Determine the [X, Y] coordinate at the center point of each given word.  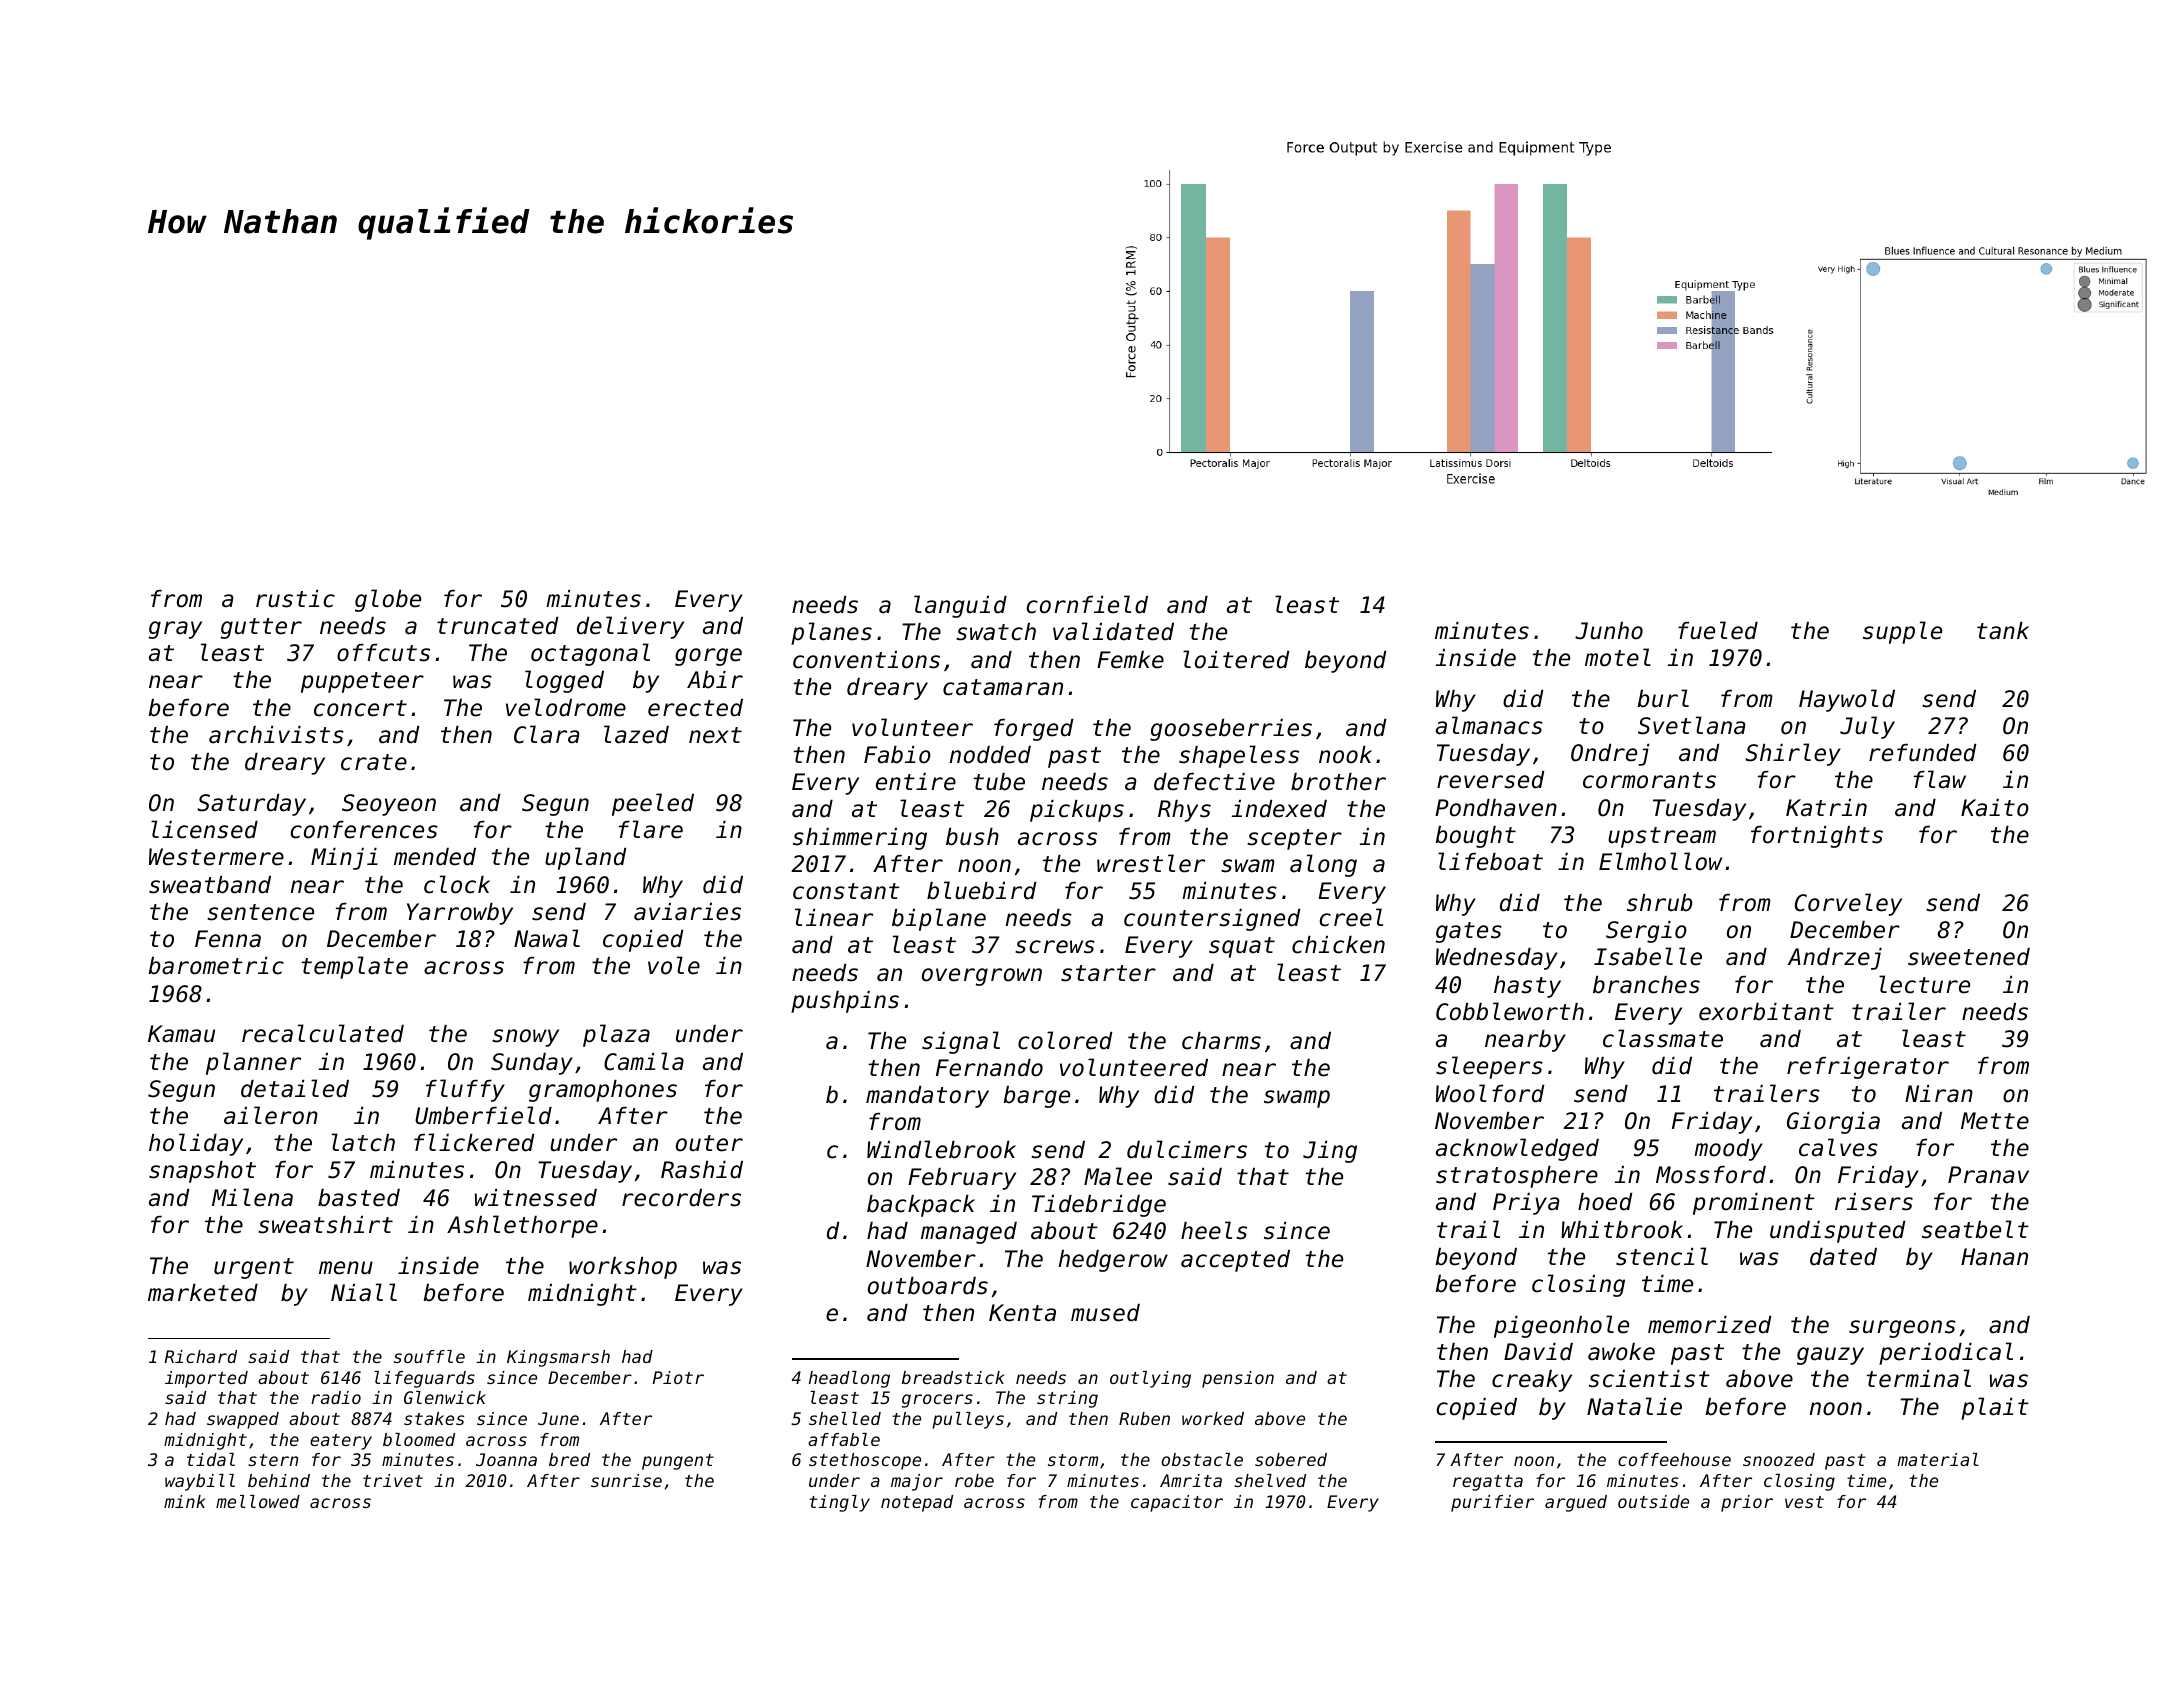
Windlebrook [941, 1149]
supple [1902, 632]
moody [1728, 1150]
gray [175, 630]
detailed [295, 1088]
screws [1055, 947]
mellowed [258, 1501]
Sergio [1646, 932]
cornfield [1087, 604]
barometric [216, 966]
